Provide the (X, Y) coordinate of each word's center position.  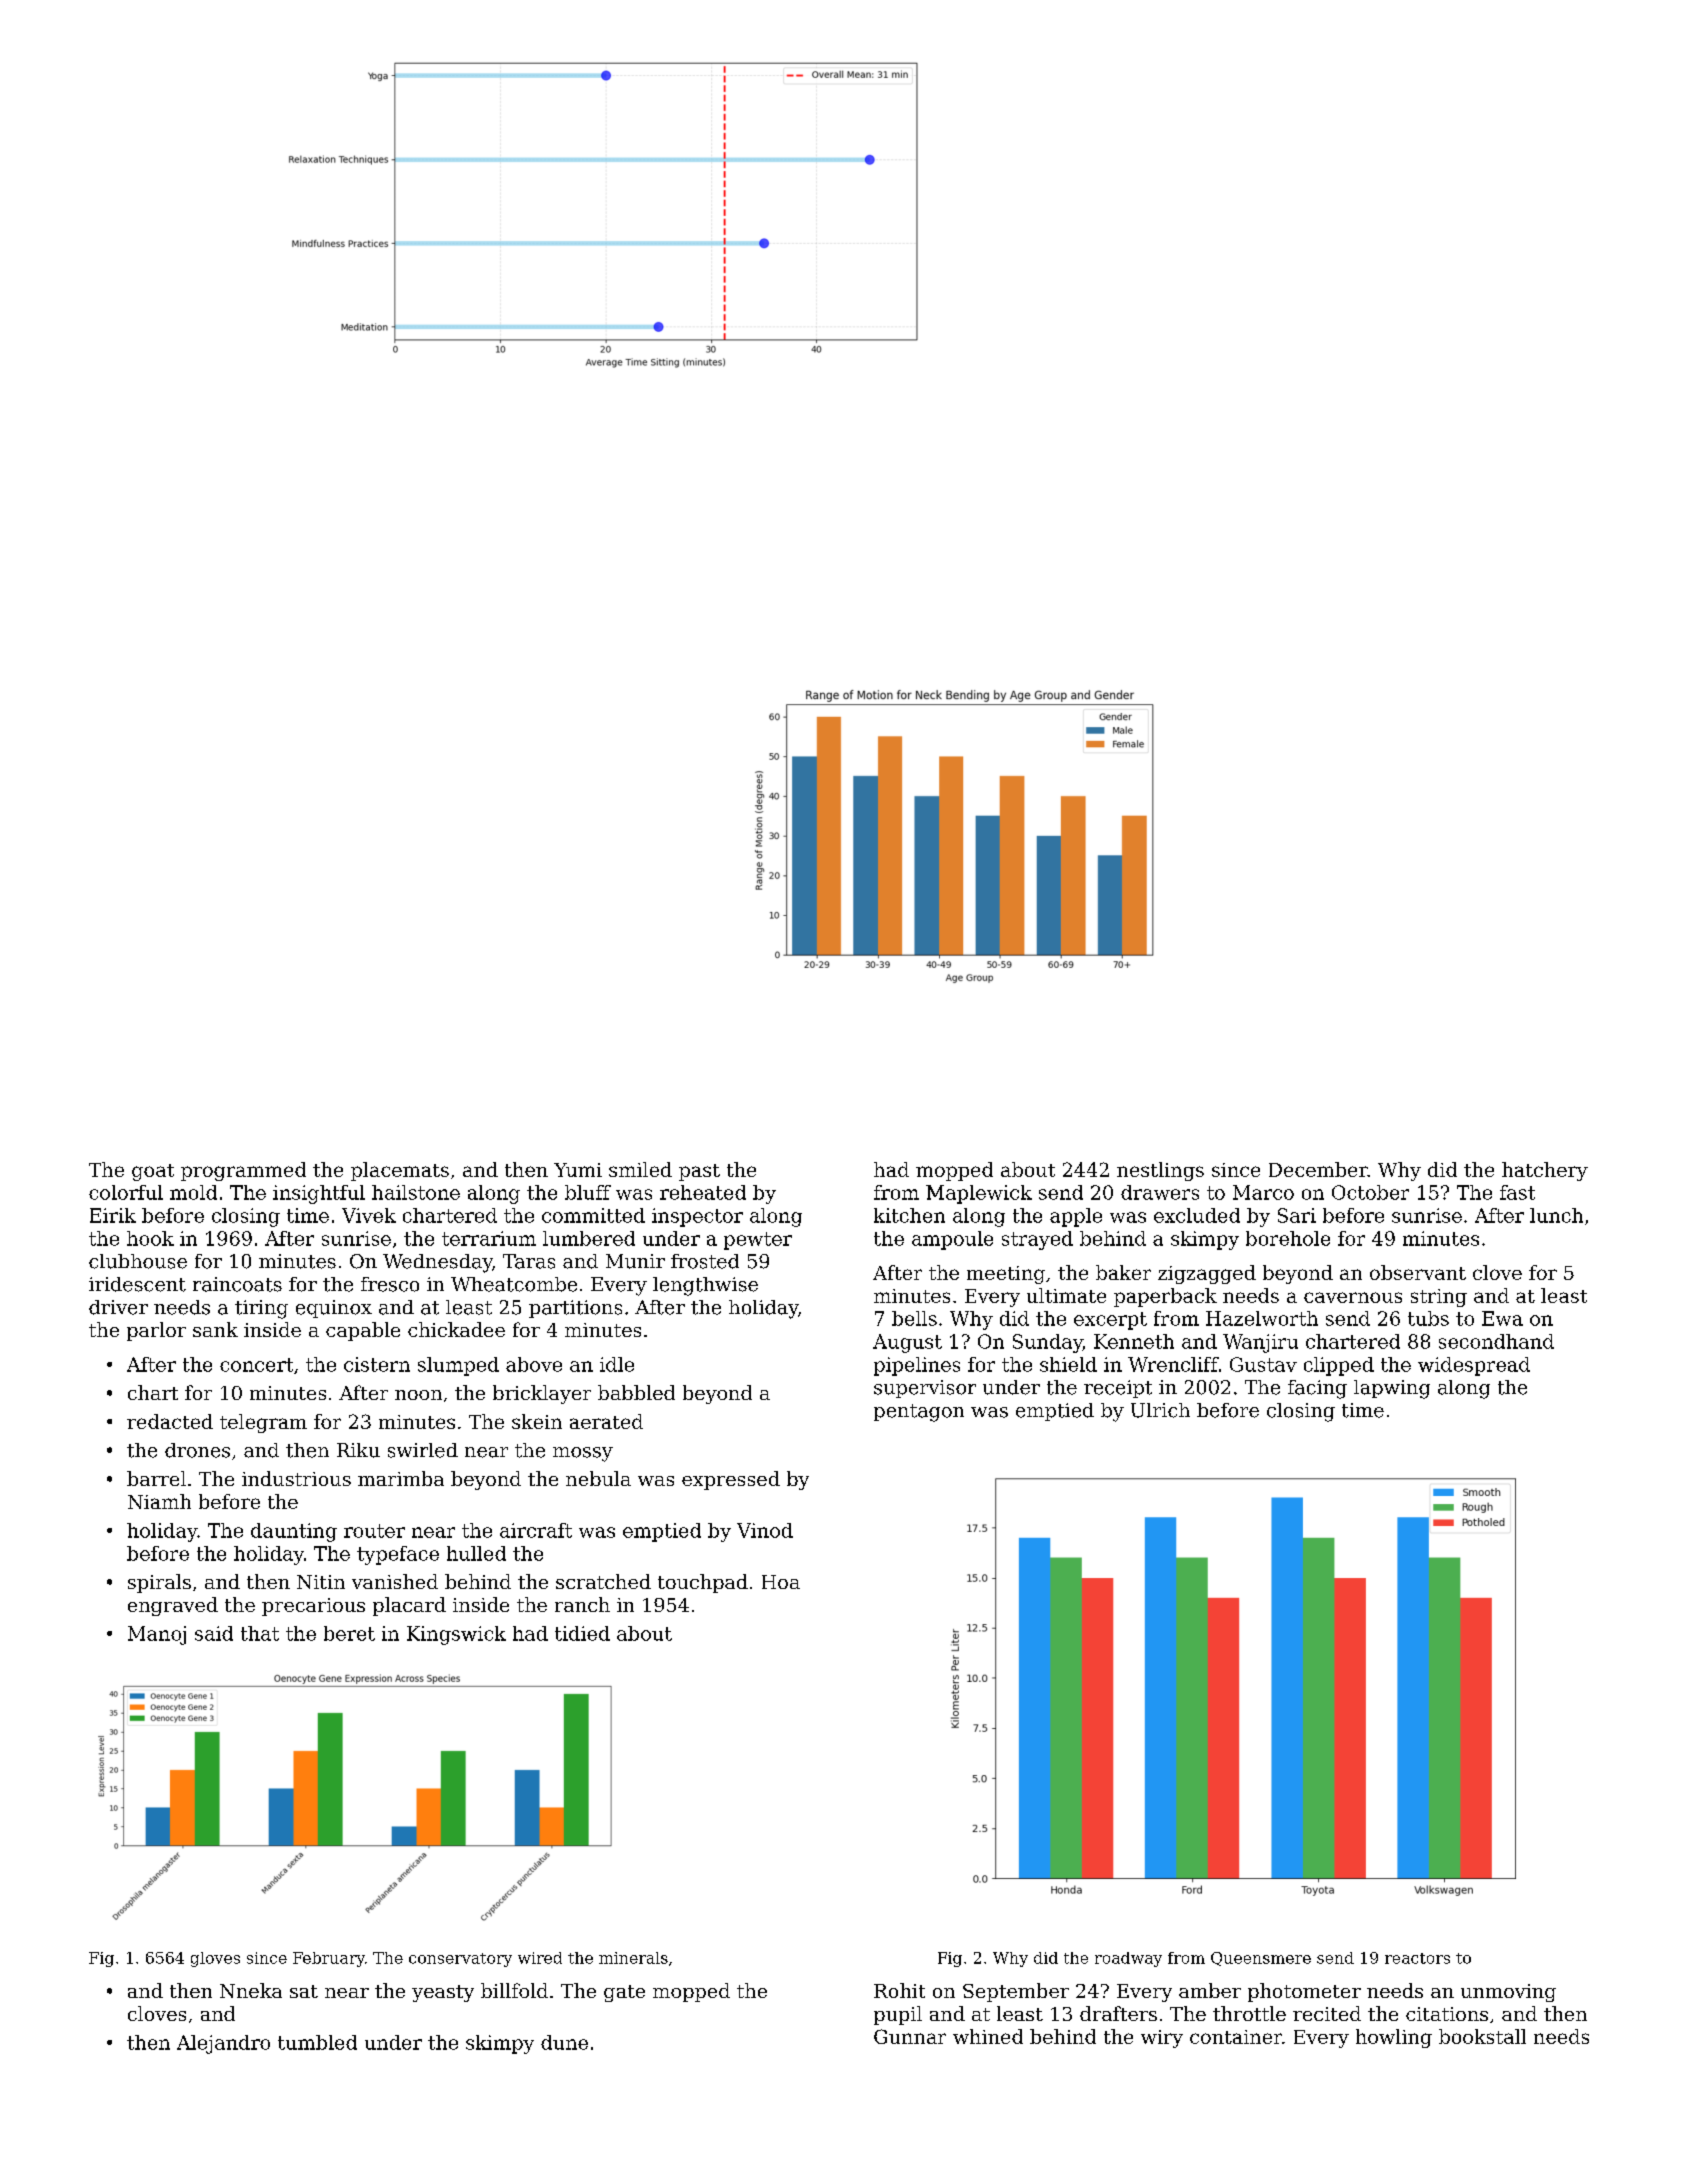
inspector (697, 1217)
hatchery (1545, 1171)
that (260, 1633)
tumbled (317, 2042)
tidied (582, 1633)
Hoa (781, 1582)
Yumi (578, 1170)
